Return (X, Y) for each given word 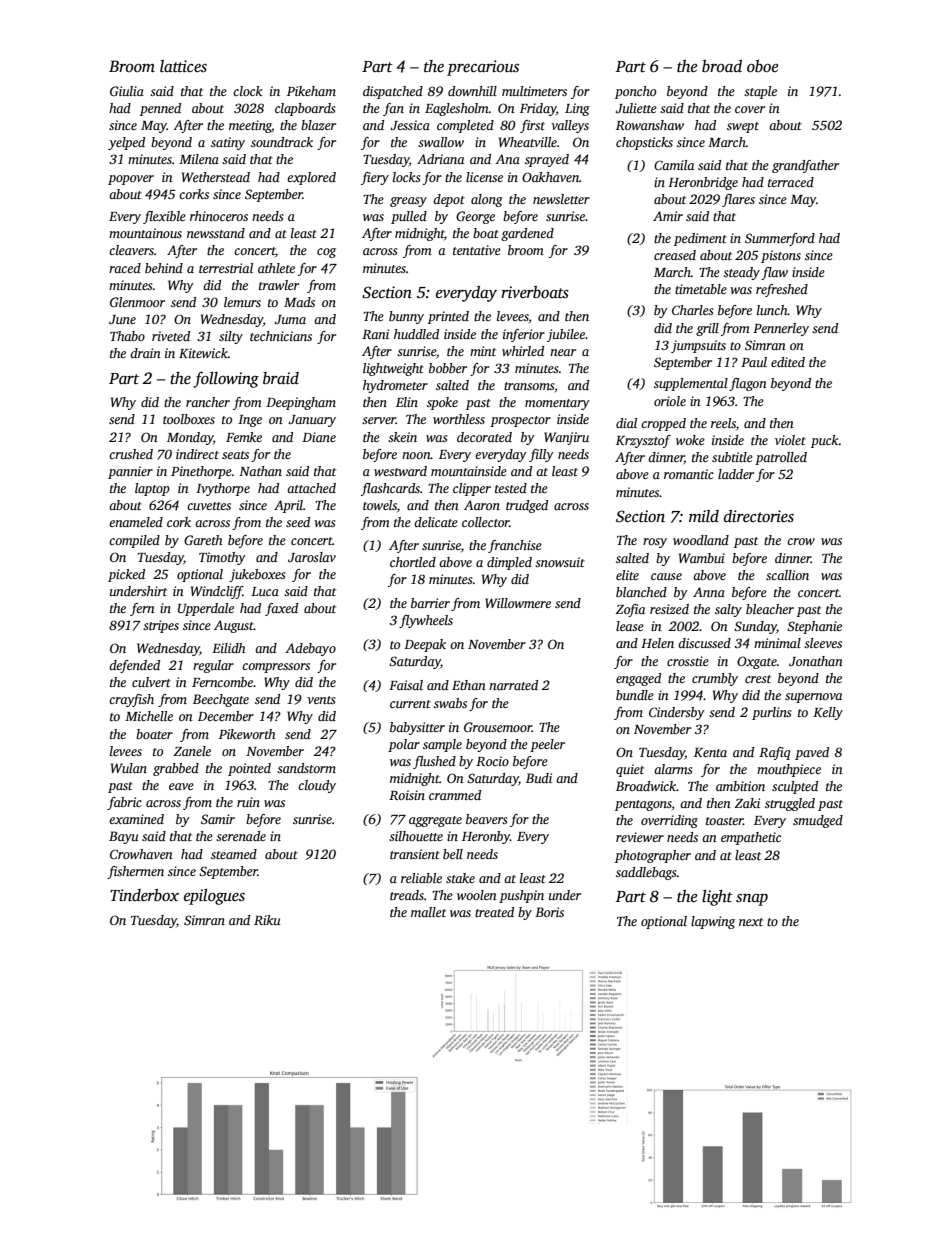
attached (311, 488)
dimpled (509, 563)
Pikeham (311, 91)
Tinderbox (144, 895)
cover (750, 109)
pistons (781, 256)
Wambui (702, 558)
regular (213, 666)
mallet (428, 912)
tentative (477, 250)
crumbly (715, 679)
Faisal (406, 685)
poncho (635, 92)
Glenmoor (137, 302)
